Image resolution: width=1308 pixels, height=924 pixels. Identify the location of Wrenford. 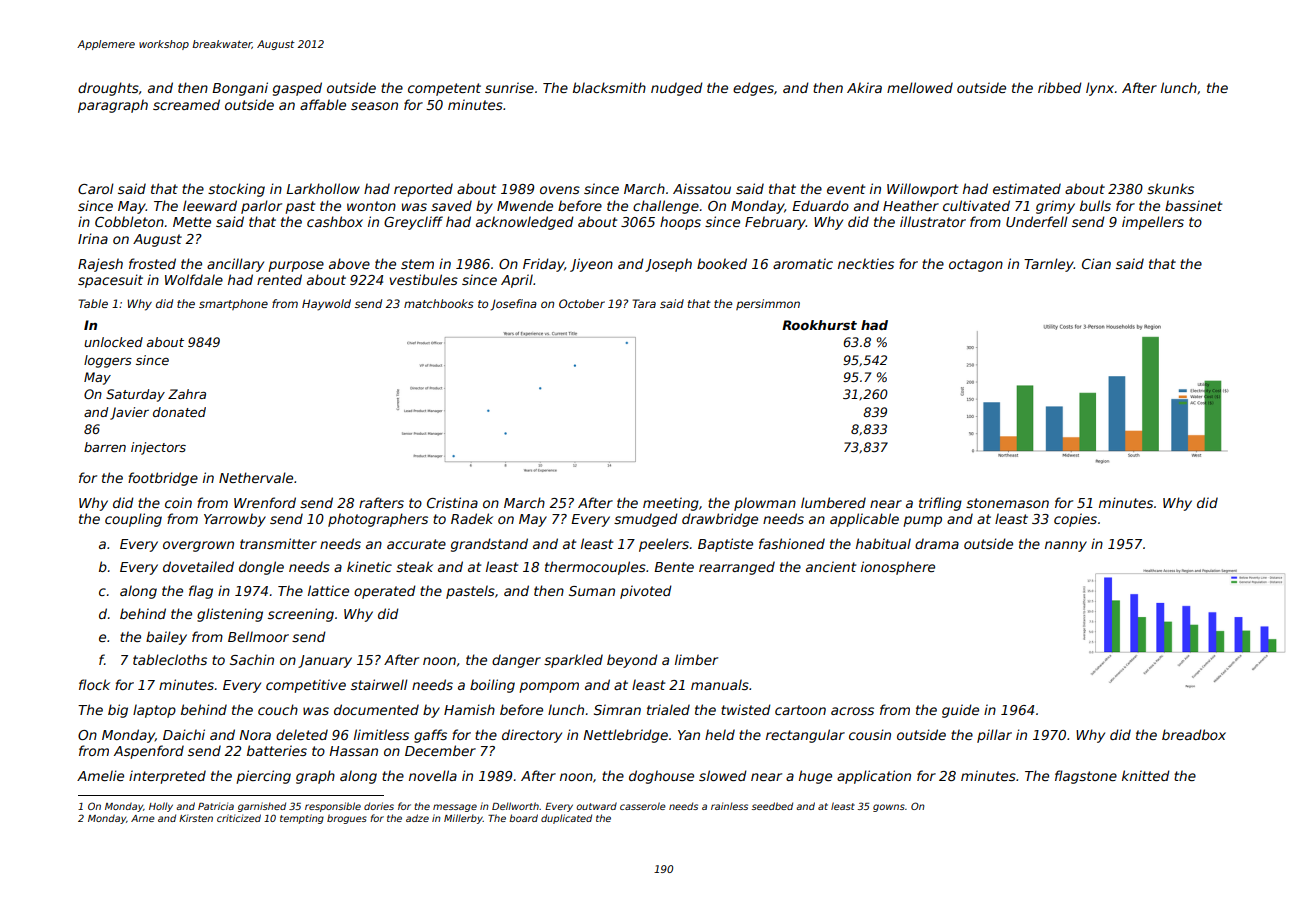
(265, 502).
